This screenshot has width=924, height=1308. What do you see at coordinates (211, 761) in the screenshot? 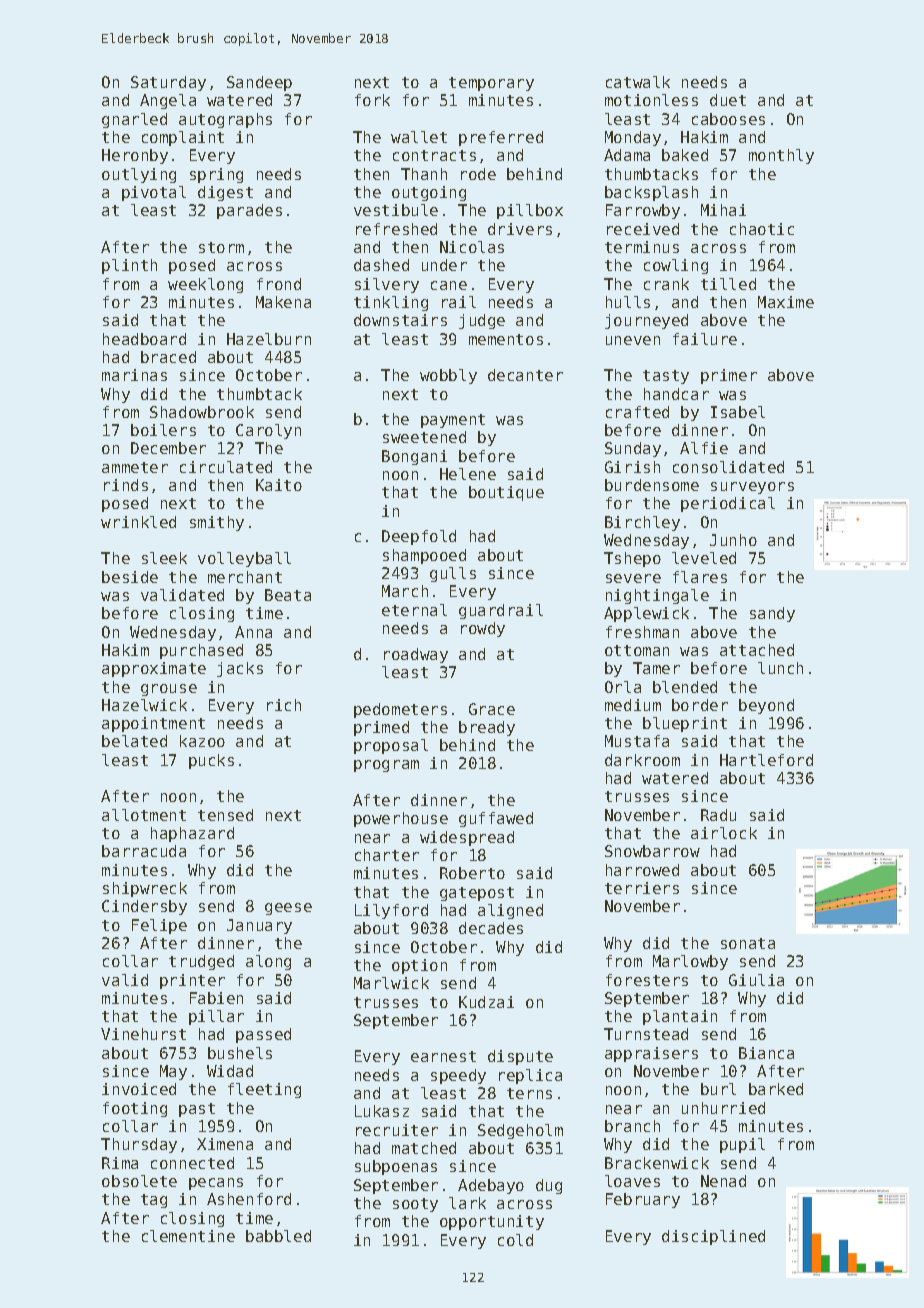
I see `pucks` at bounding box center [211, 761].
